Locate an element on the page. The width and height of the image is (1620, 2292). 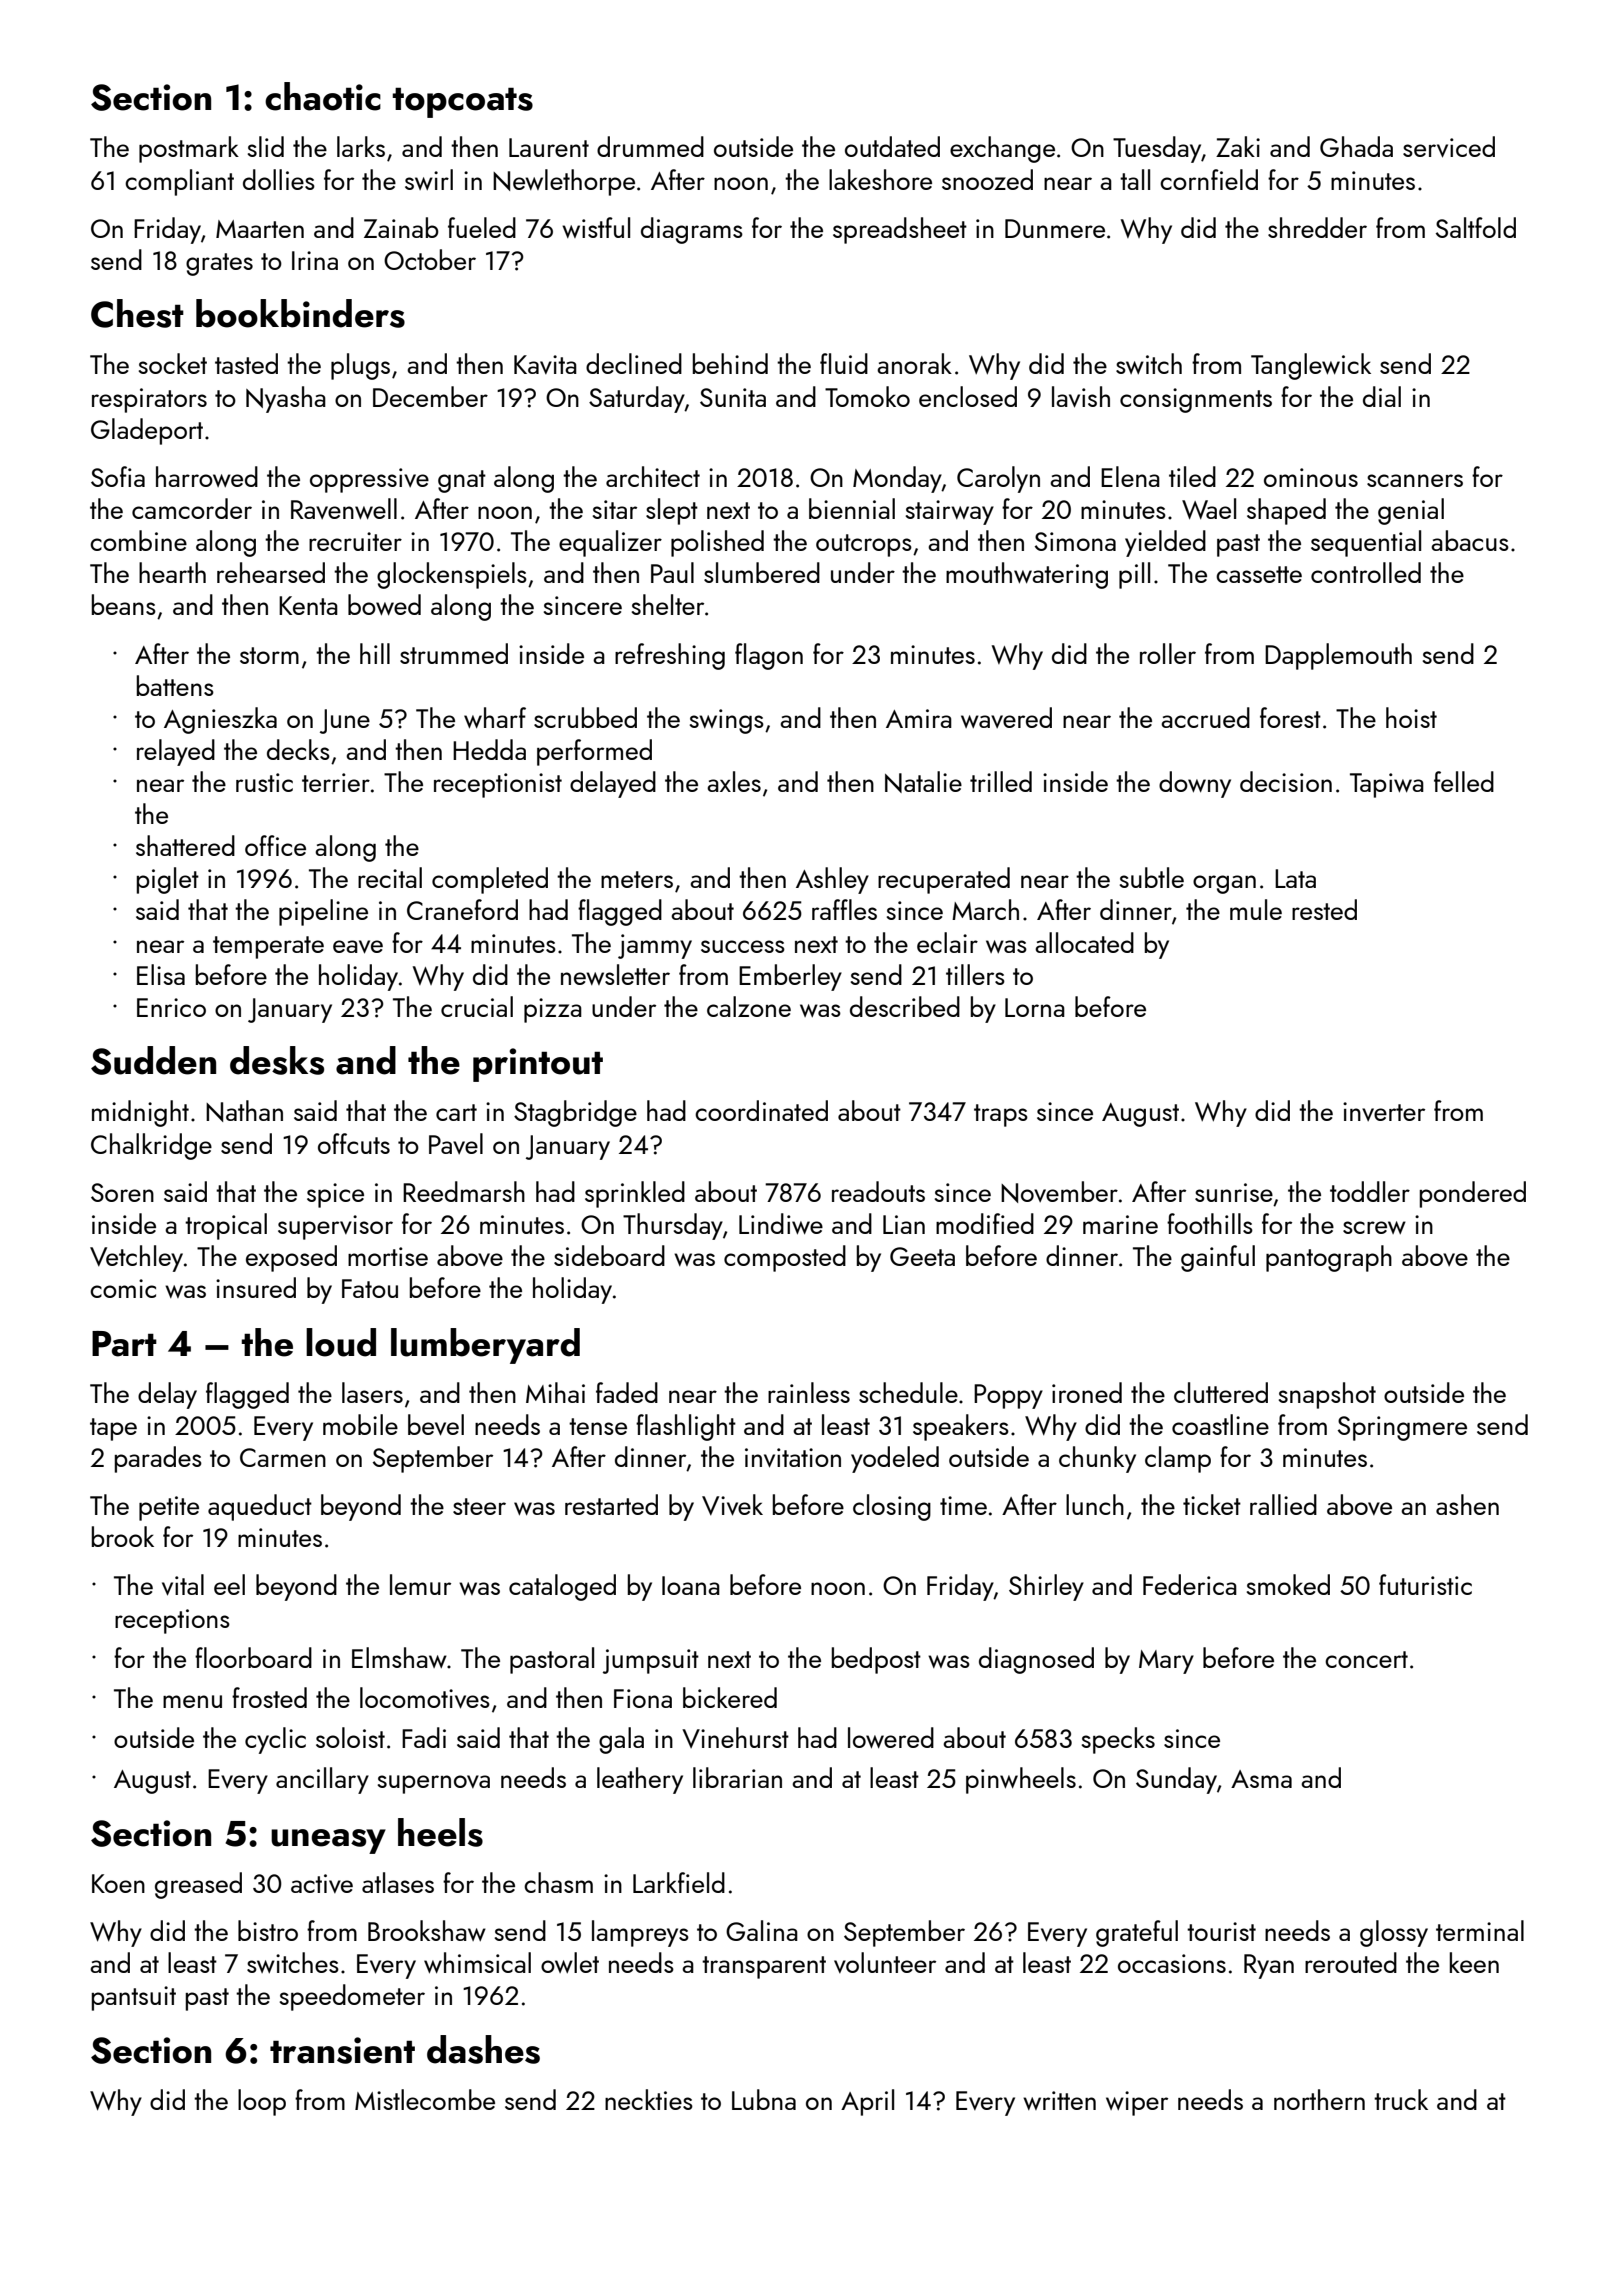
temperate is located at coordinates (268, 947).
